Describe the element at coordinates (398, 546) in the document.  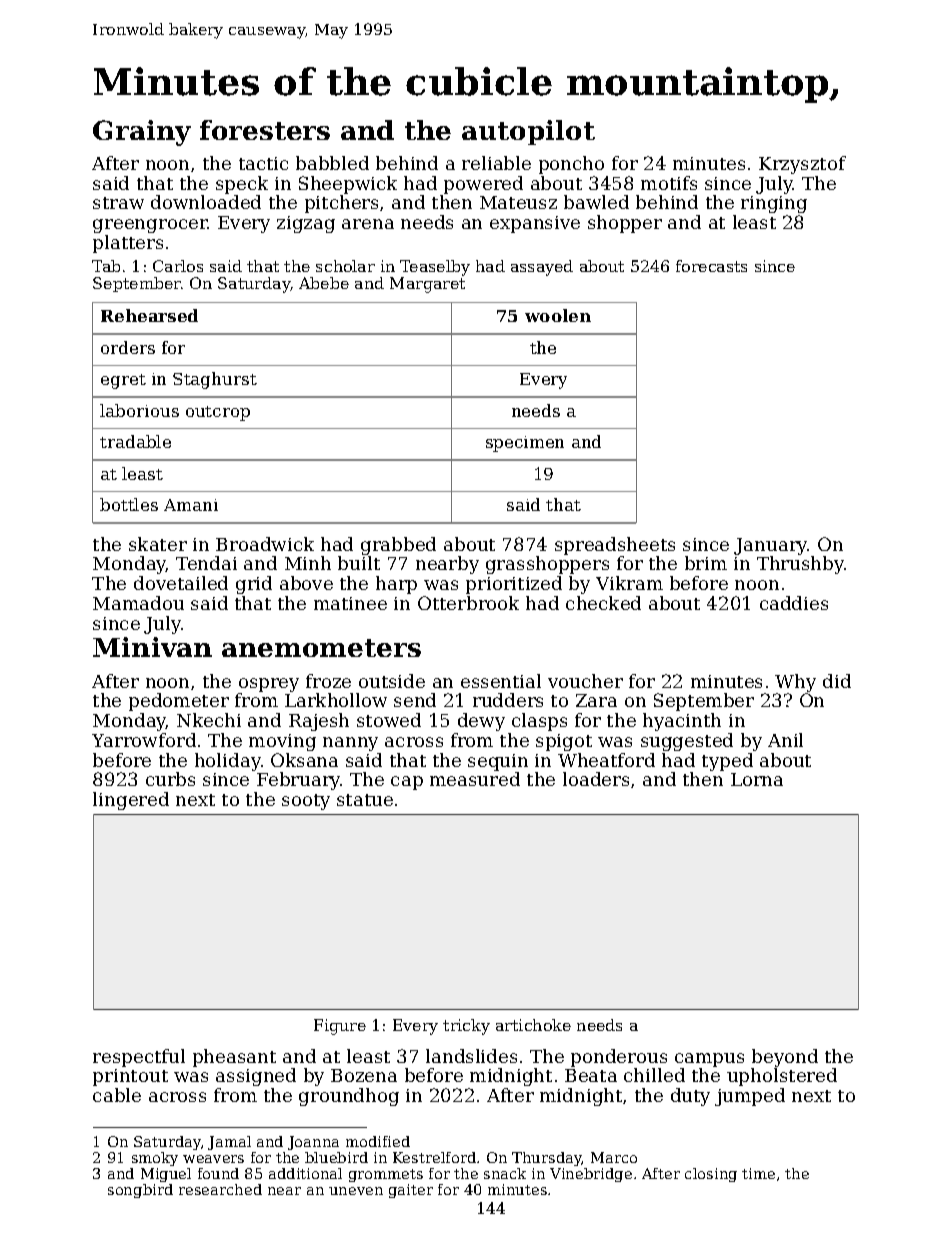
I see `grabbed` at that location.
